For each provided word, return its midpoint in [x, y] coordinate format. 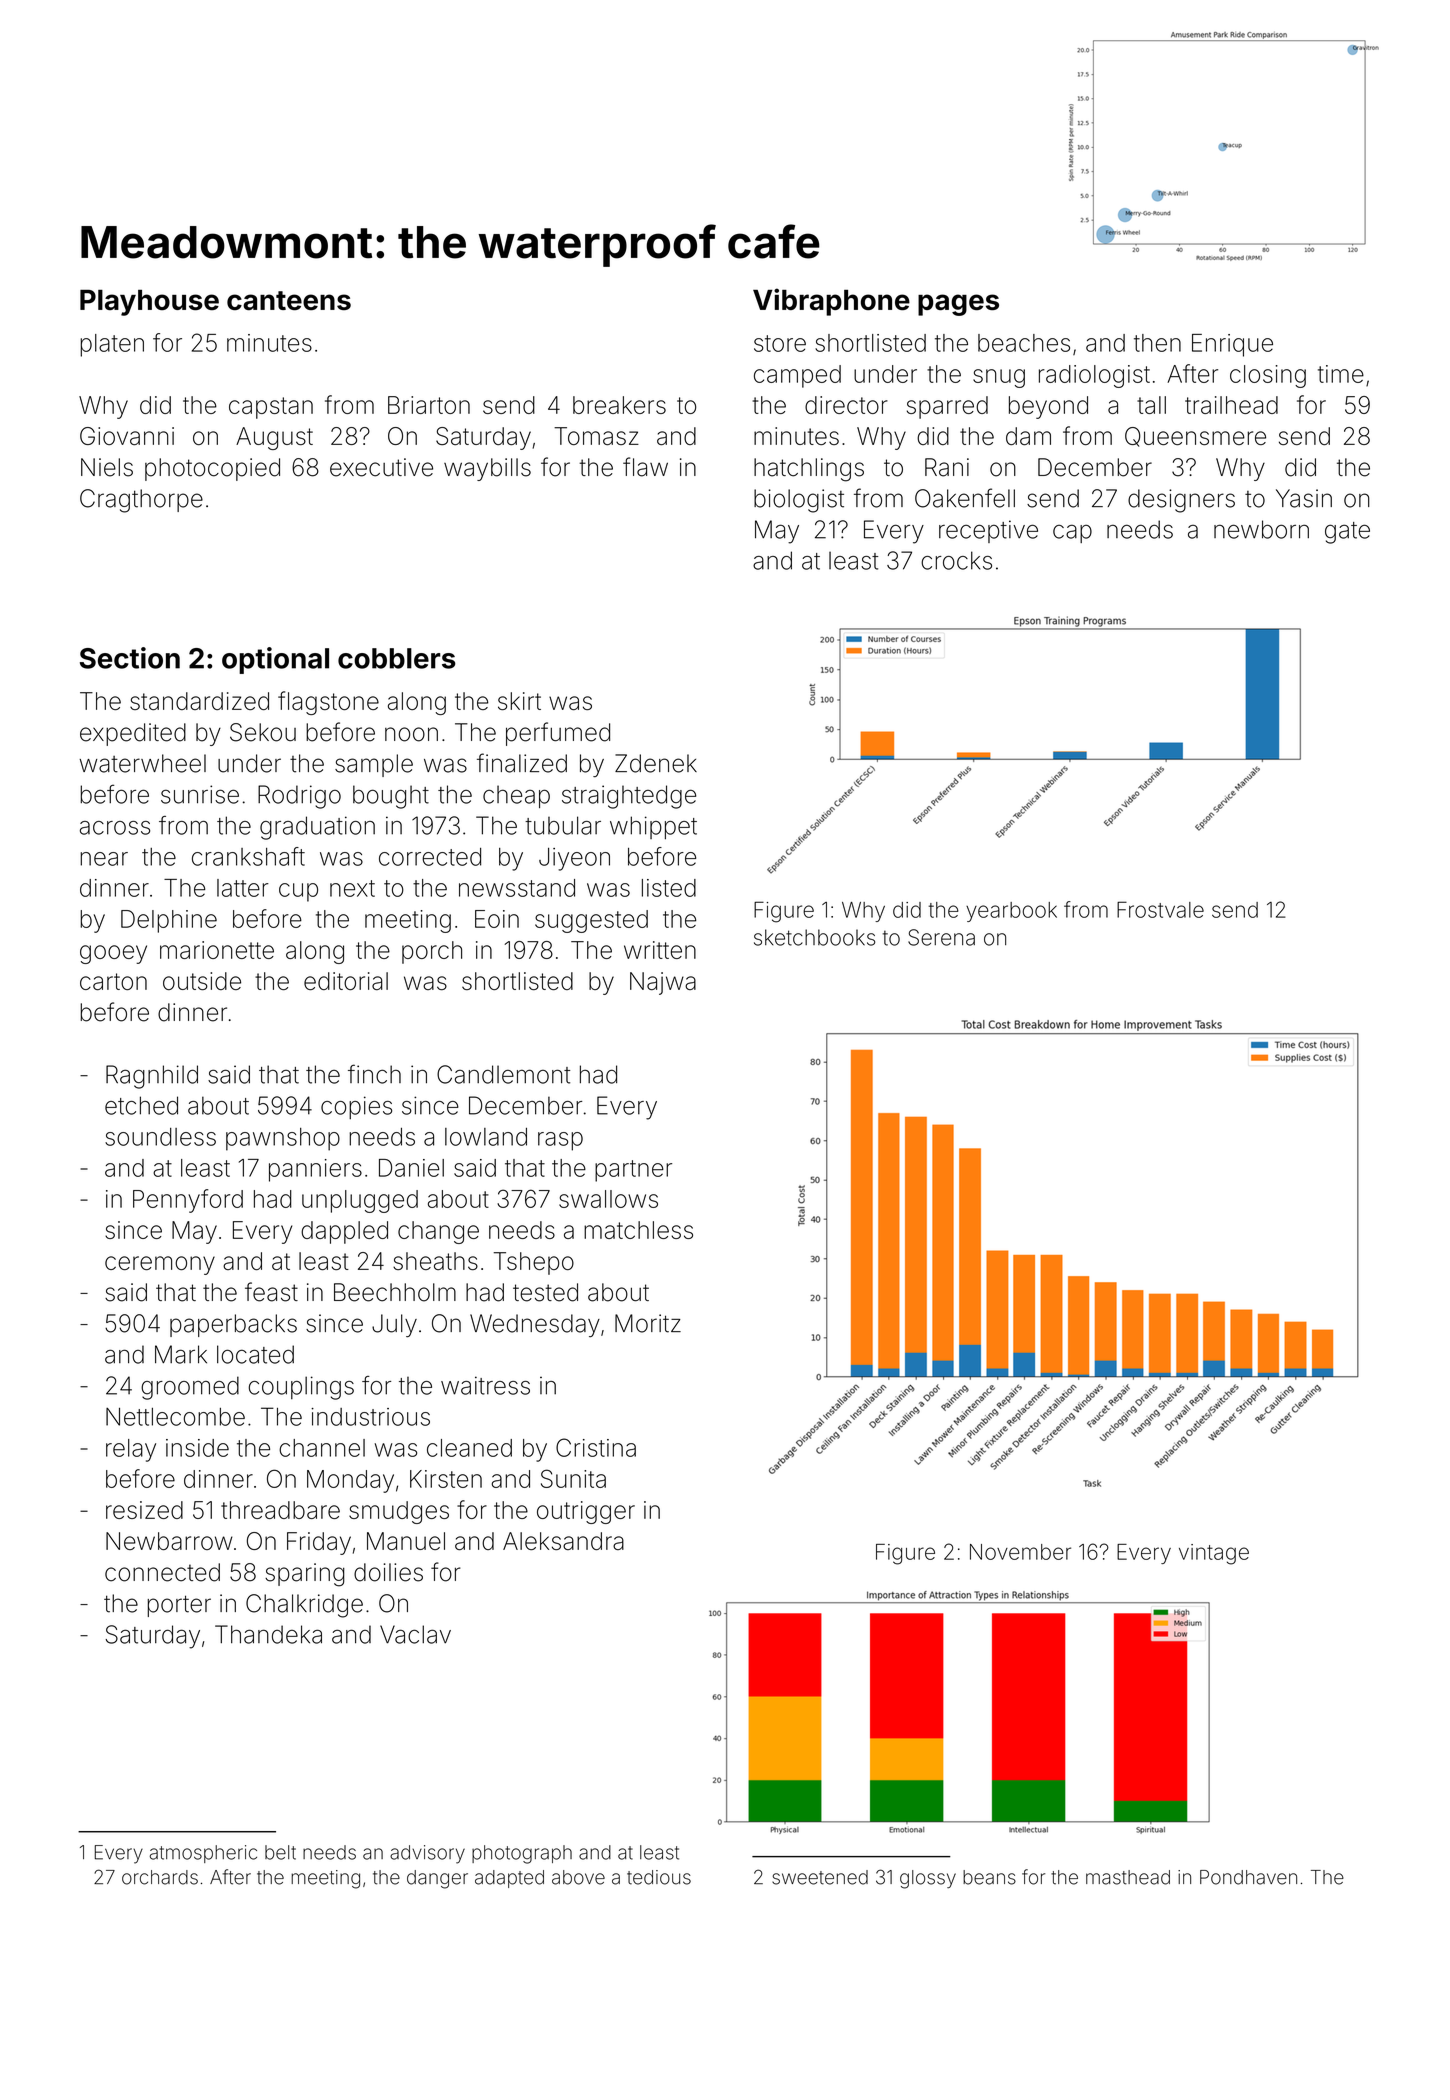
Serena [941, 937]
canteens [289, 300]
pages [958, 305]
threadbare [280, 1510]
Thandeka [268, 1634]
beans [989, 1877]
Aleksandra [563, 1541]
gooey [113, 954]
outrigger [586, 1512]
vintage [1214, 1554]
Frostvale [1160, 909]
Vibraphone [831, 302]
